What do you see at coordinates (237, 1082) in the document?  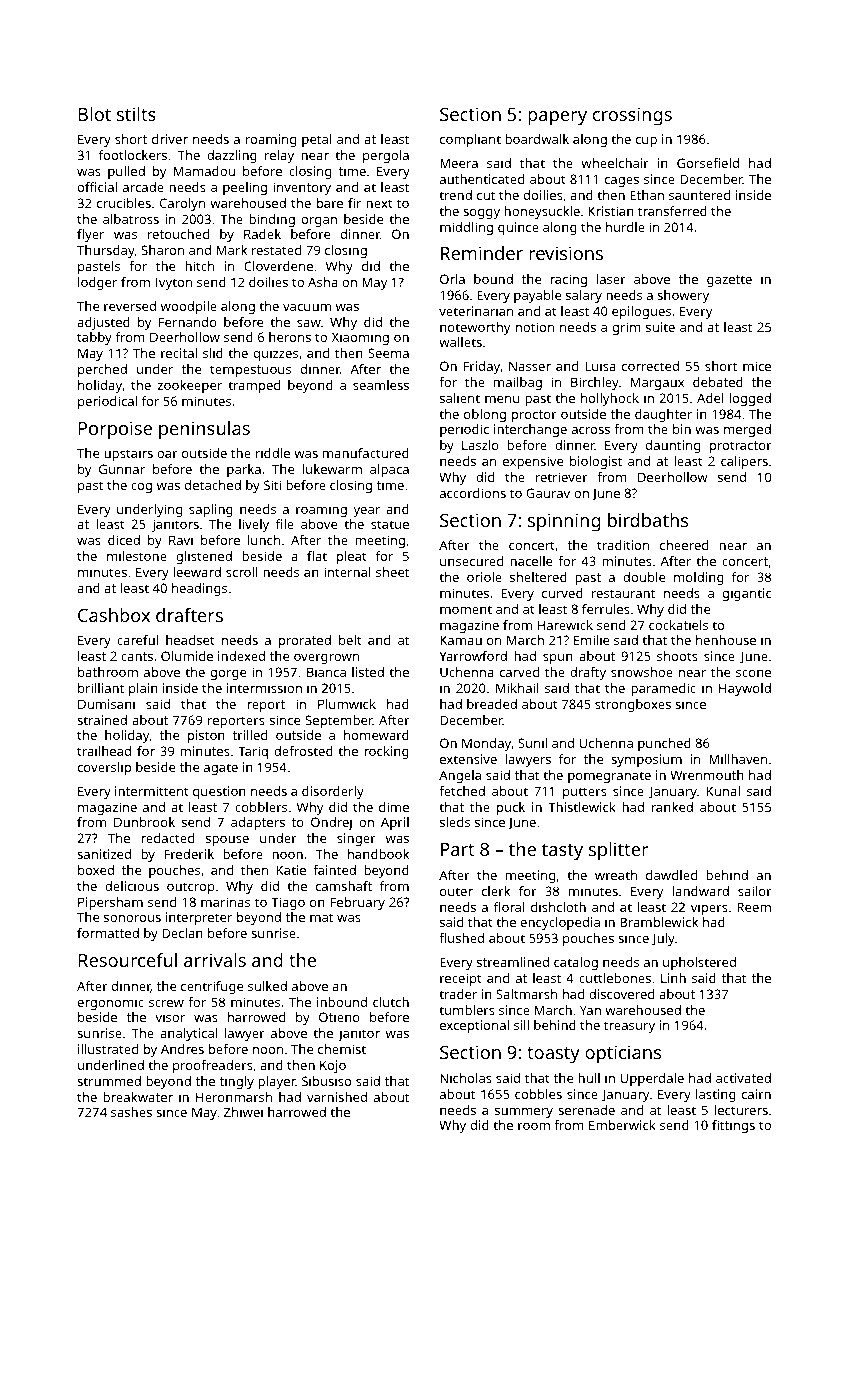 I see `tingly` at bounding box center [237, 1082].
